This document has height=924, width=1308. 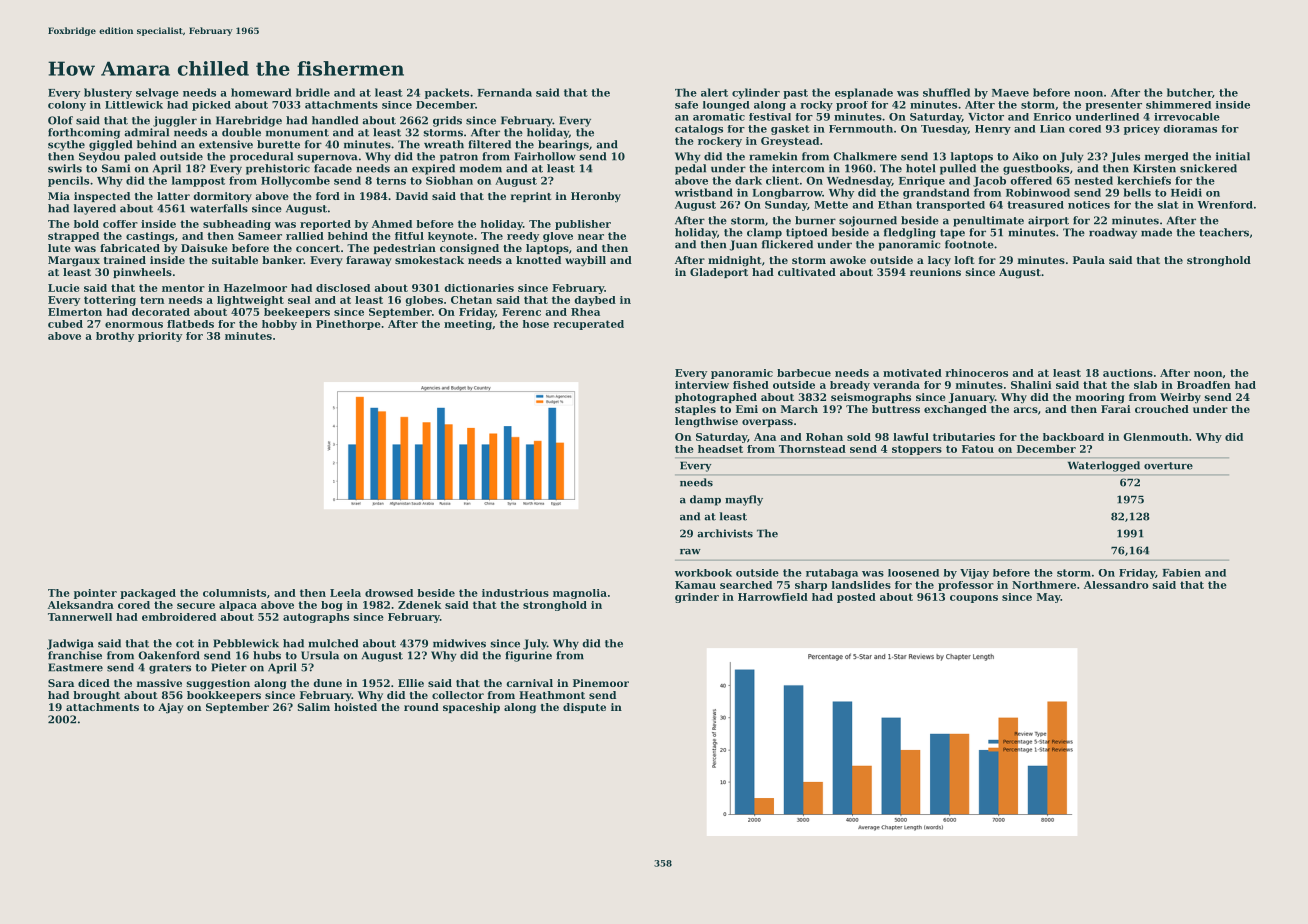 What do you see at coordinates (747, 409) in the document?
I see `Emi` at bounding box center [747, 409].
